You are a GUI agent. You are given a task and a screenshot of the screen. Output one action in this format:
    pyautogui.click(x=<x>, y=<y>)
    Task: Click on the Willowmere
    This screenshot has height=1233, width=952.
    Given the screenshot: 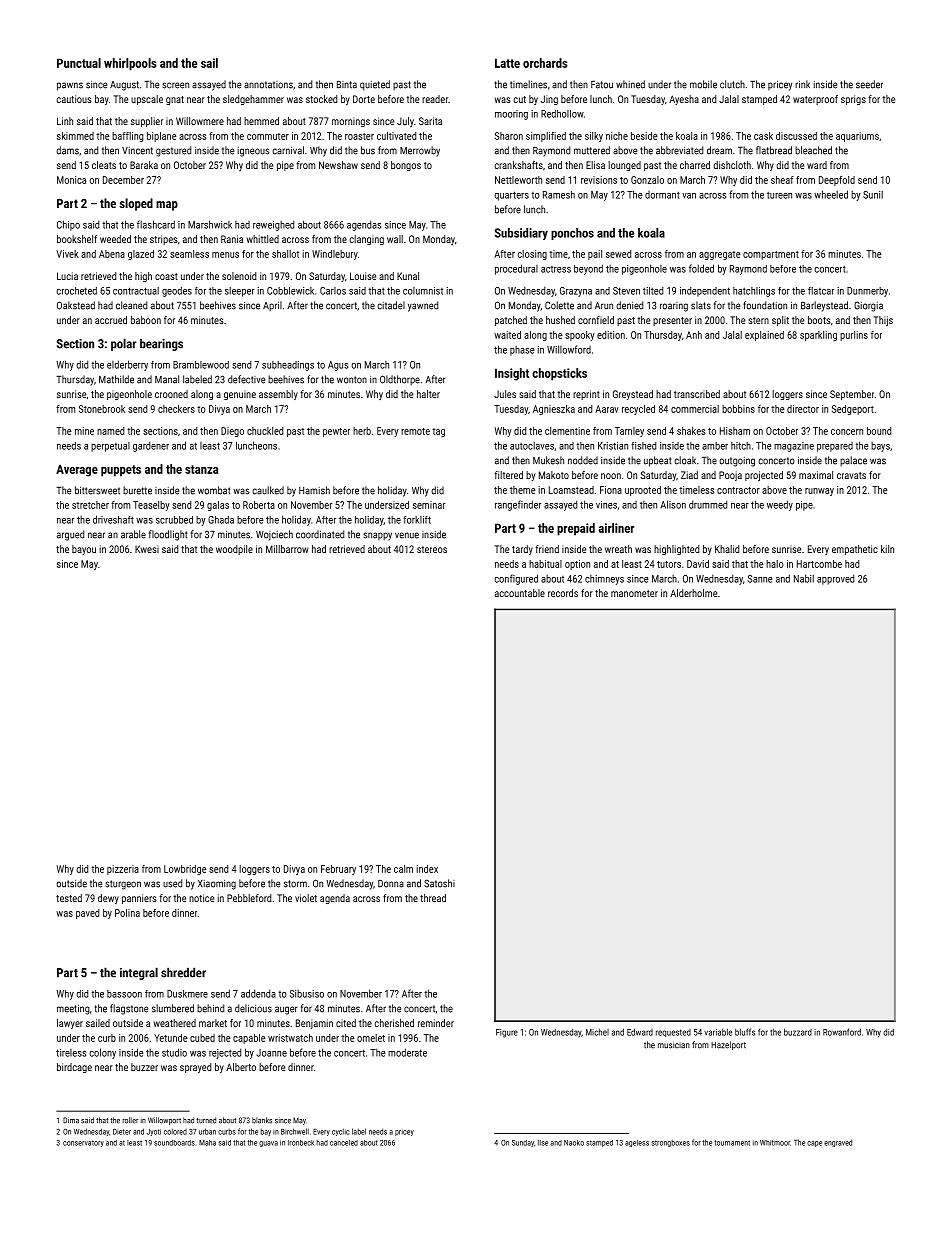 What is the action you would take?
    pyautogui.click(x=200, y=121)
